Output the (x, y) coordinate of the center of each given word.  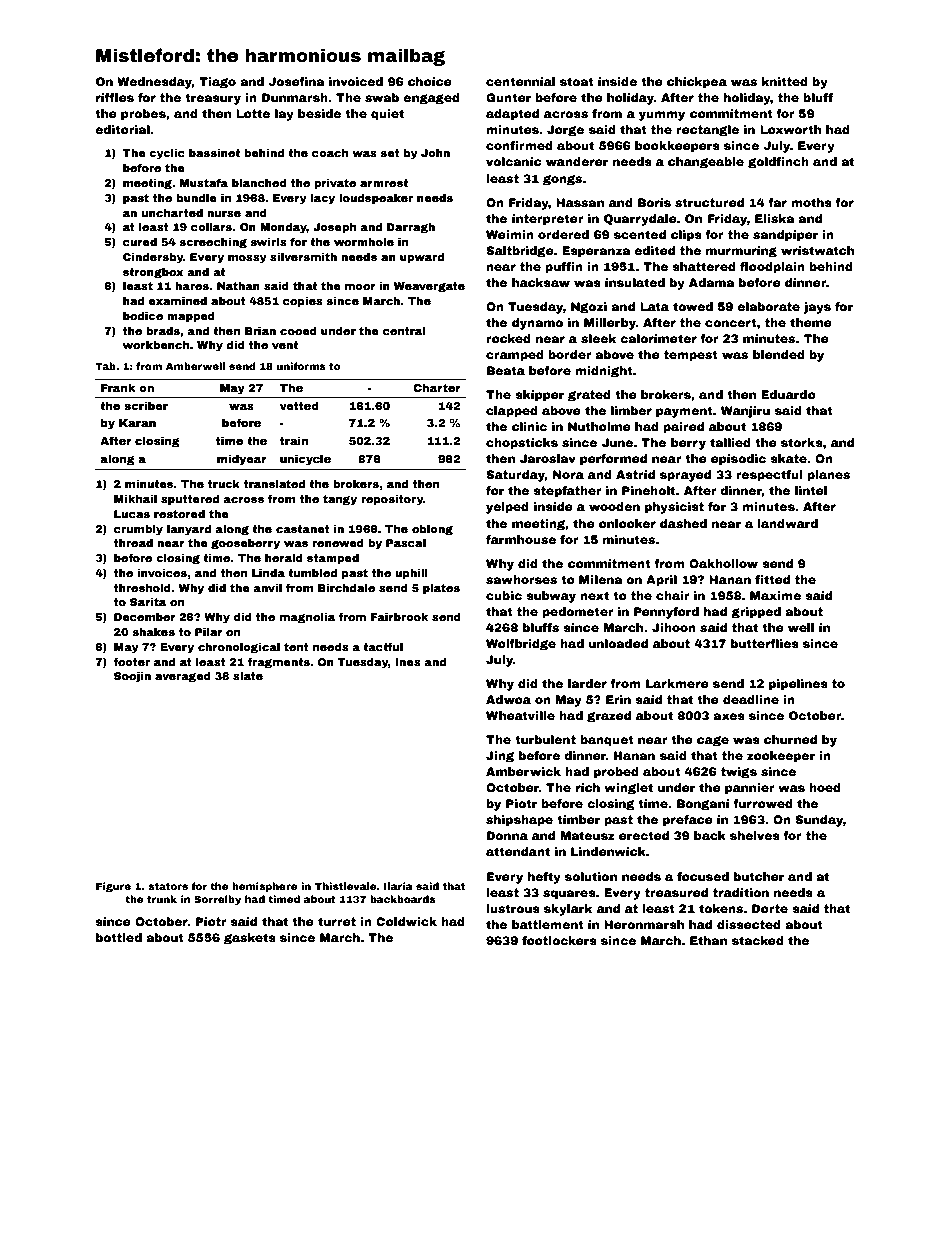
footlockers (559, 940)
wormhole (364, 242)
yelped (507, 508)
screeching (213, 243)
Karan (137, 423)
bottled (119, 937)
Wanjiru (745, 412)
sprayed (685, 476)
